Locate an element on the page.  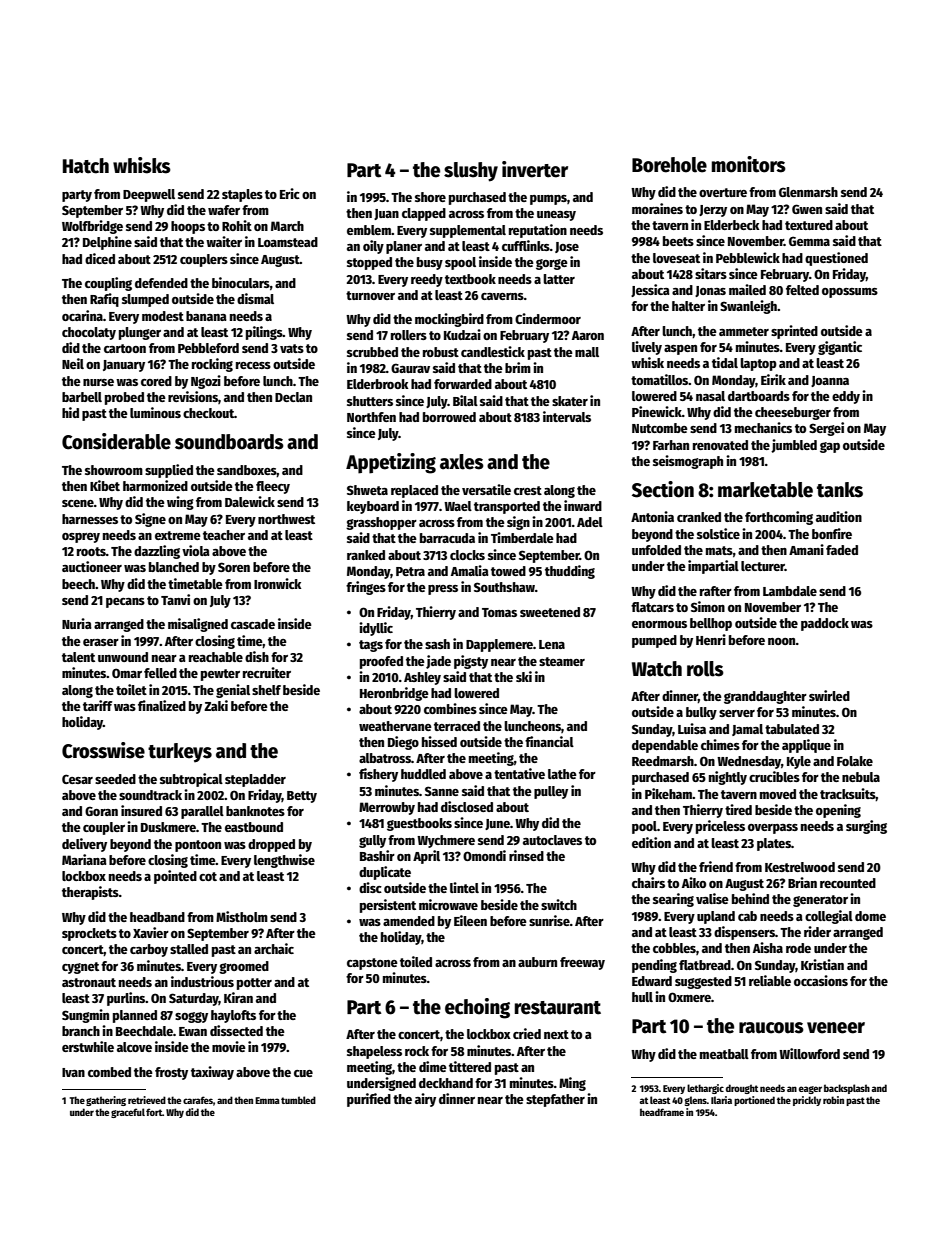
headframe is located at coordinates (662, 1112).
